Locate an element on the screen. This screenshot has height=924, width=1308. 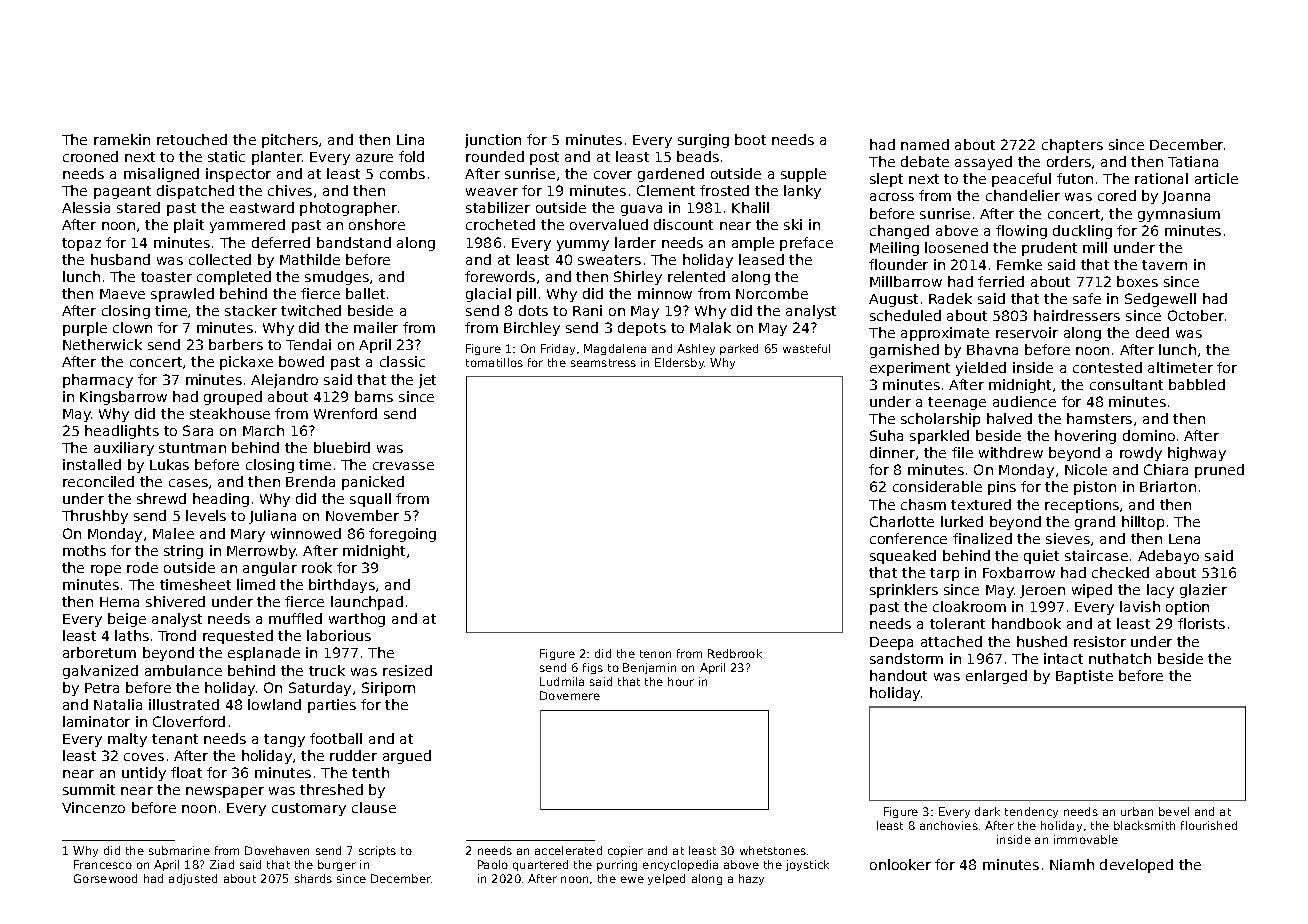
ramekin is located at coordinates (122, 139).
